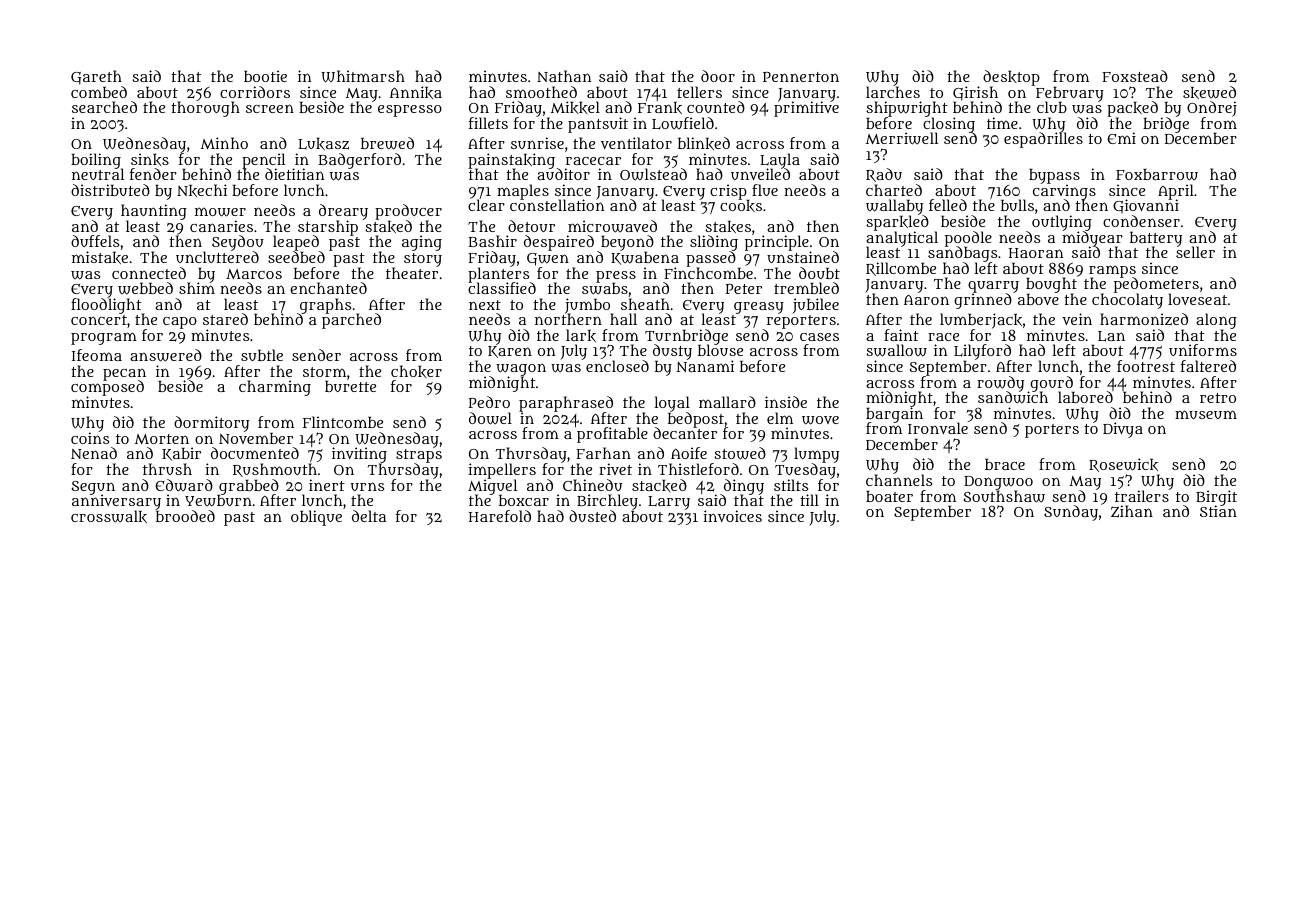 This page has height=924, width=1308. Describe the element at coordinates (806, 109) in the page. I see `primitive` at that location.
